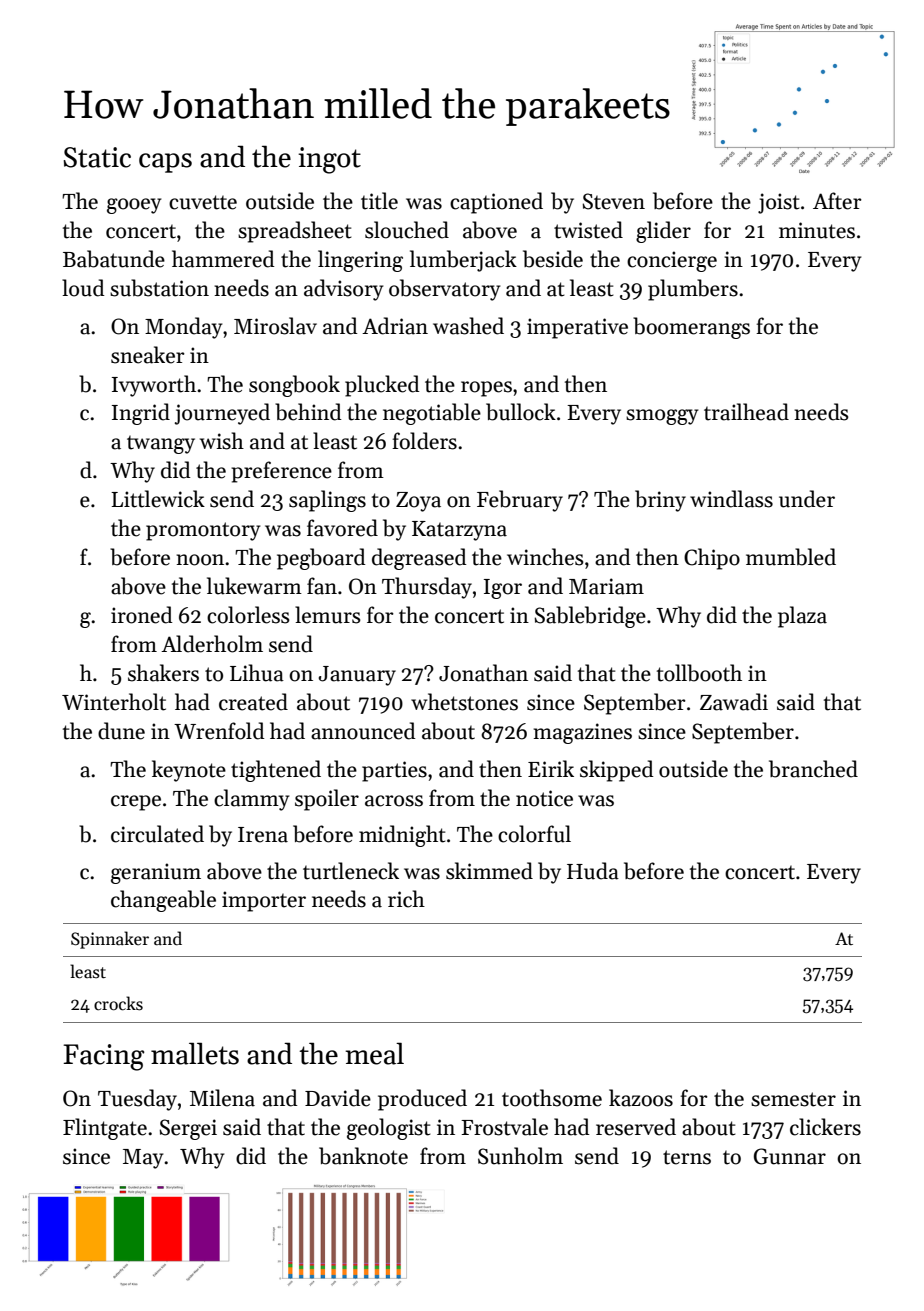 The image size is (924, 1311). I want to click on changeable, so click(163, 901).
